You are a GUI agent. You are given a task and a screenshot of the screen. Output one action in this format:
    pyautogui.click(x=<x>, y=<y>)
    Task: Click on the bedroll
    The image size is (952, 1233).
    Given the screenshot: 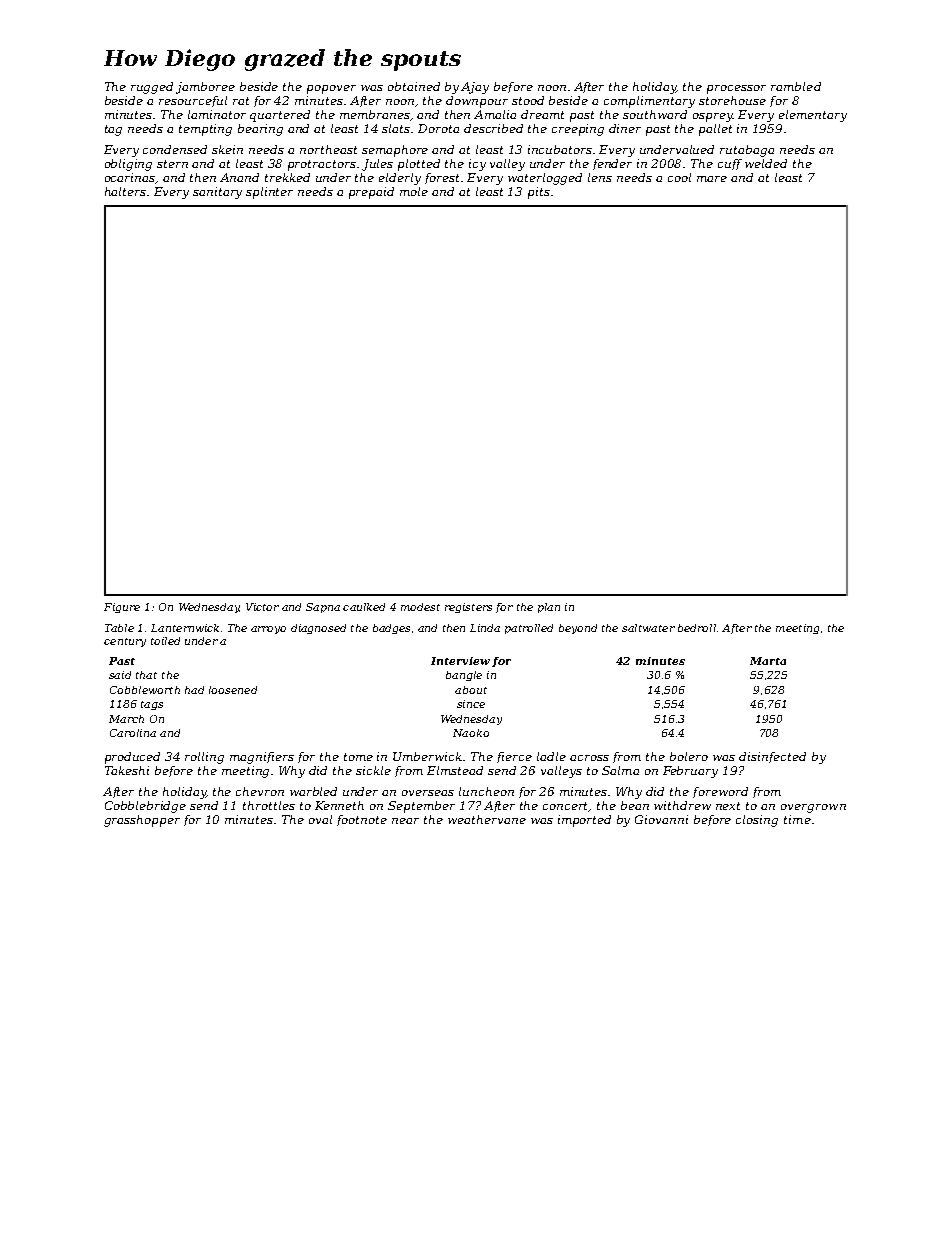 What is the action you would take?
    pyautogui.click(x=697, y=628)
